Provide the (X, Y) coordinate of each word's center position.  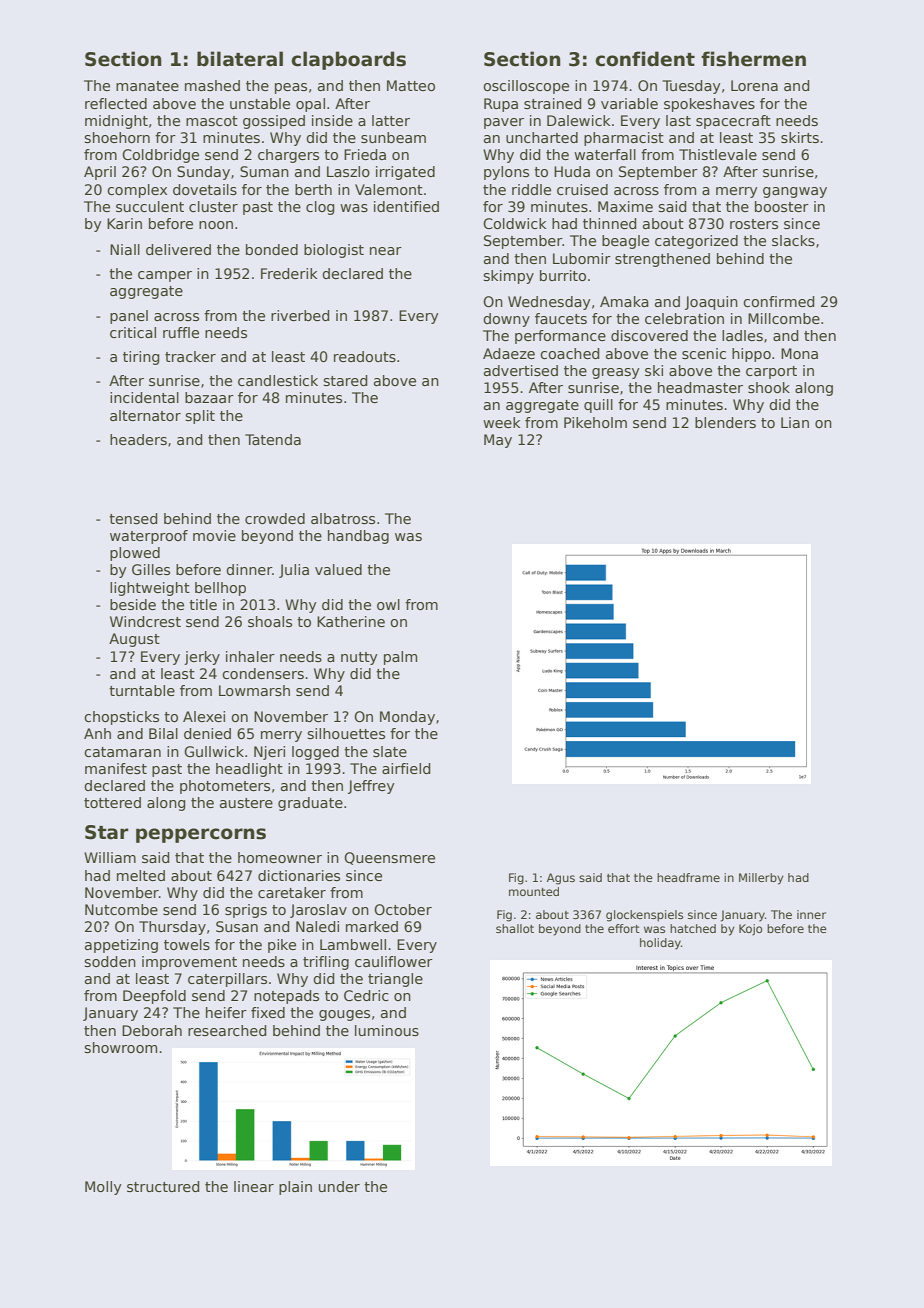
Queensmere (389, 858)
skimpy (508, 277)
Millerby (761, 879)
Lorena (754, 85)
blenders (725, 422)
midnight (116, 122)
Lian (795, 422)
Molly (103, 1188)
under (339, 1186)
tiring (141, 358)
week (501, 422)
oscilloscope (526, 87)
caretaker (292, 892)
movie (214, 535)
